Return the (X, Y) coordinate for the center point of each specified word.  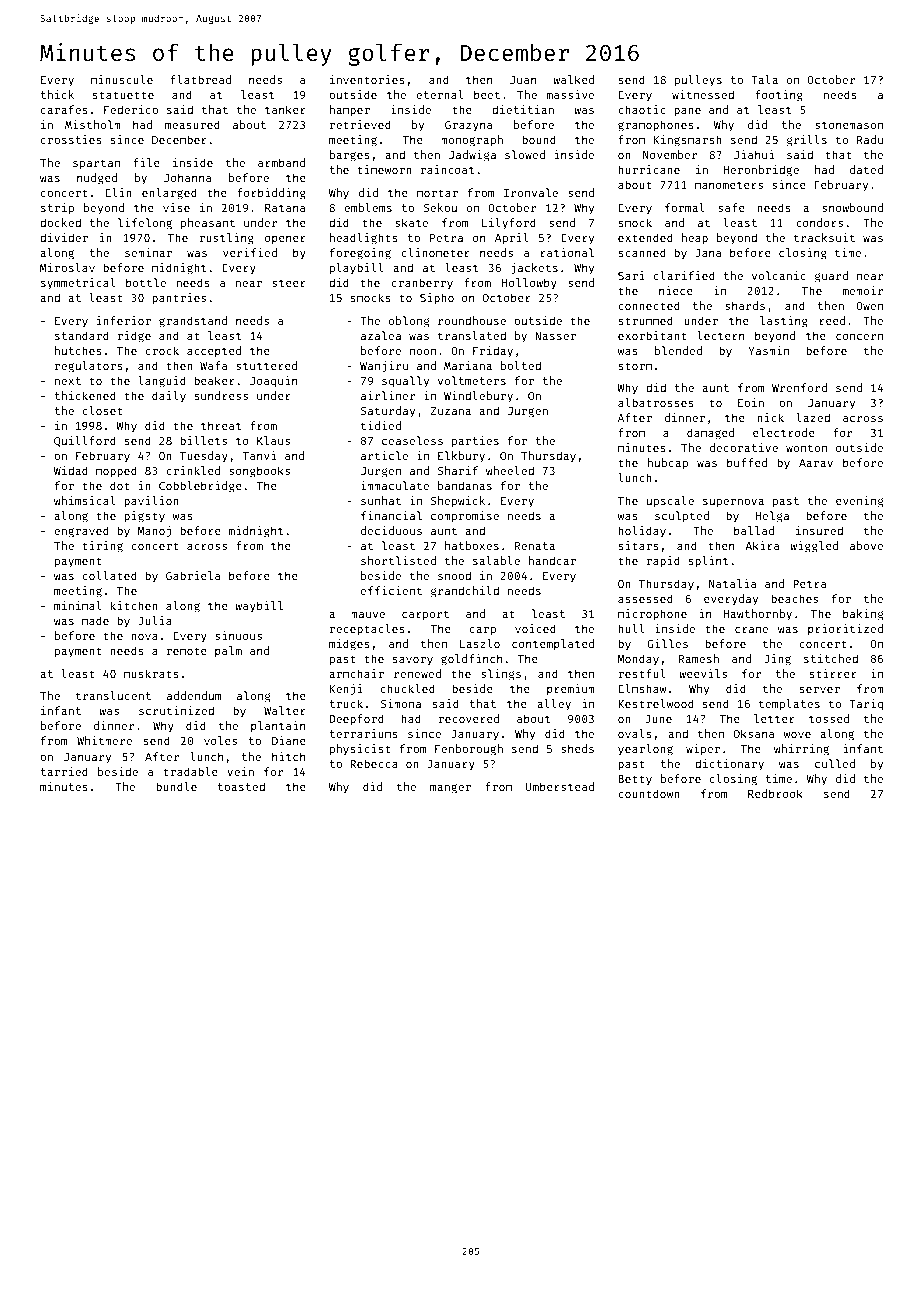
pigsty (144, 517)
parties (475, 442)
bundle (176, 786)
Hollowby (529, 283)
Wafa (213, 365)
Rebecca (374, 763)
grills (807, 141)
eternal (439, 94)
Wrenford (799, 387)
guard (831, 277)
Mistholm (93, 124)
